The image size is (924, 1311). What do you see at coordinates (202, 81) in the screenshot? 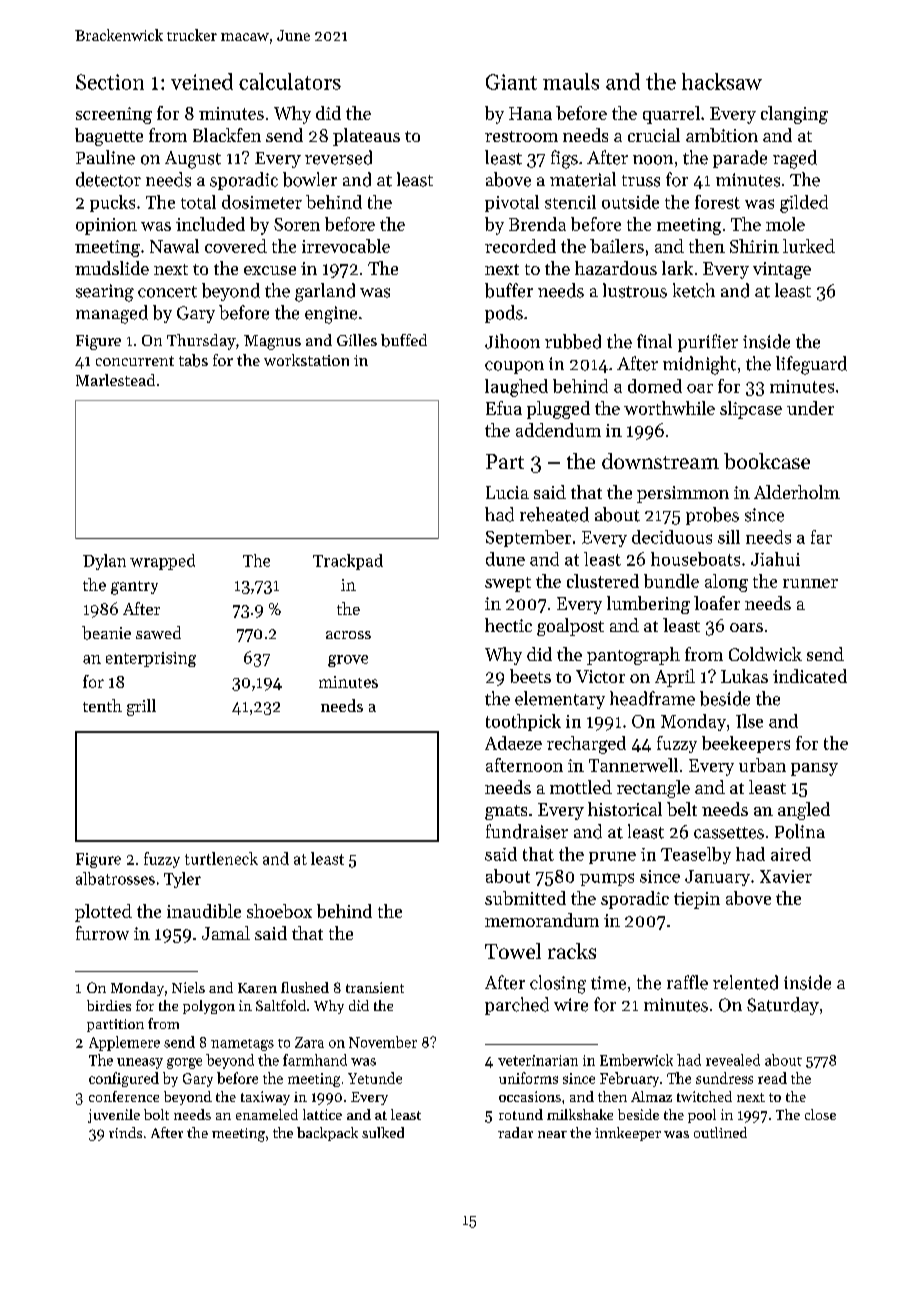
I see `veined` at bounding box center [202, 81].
